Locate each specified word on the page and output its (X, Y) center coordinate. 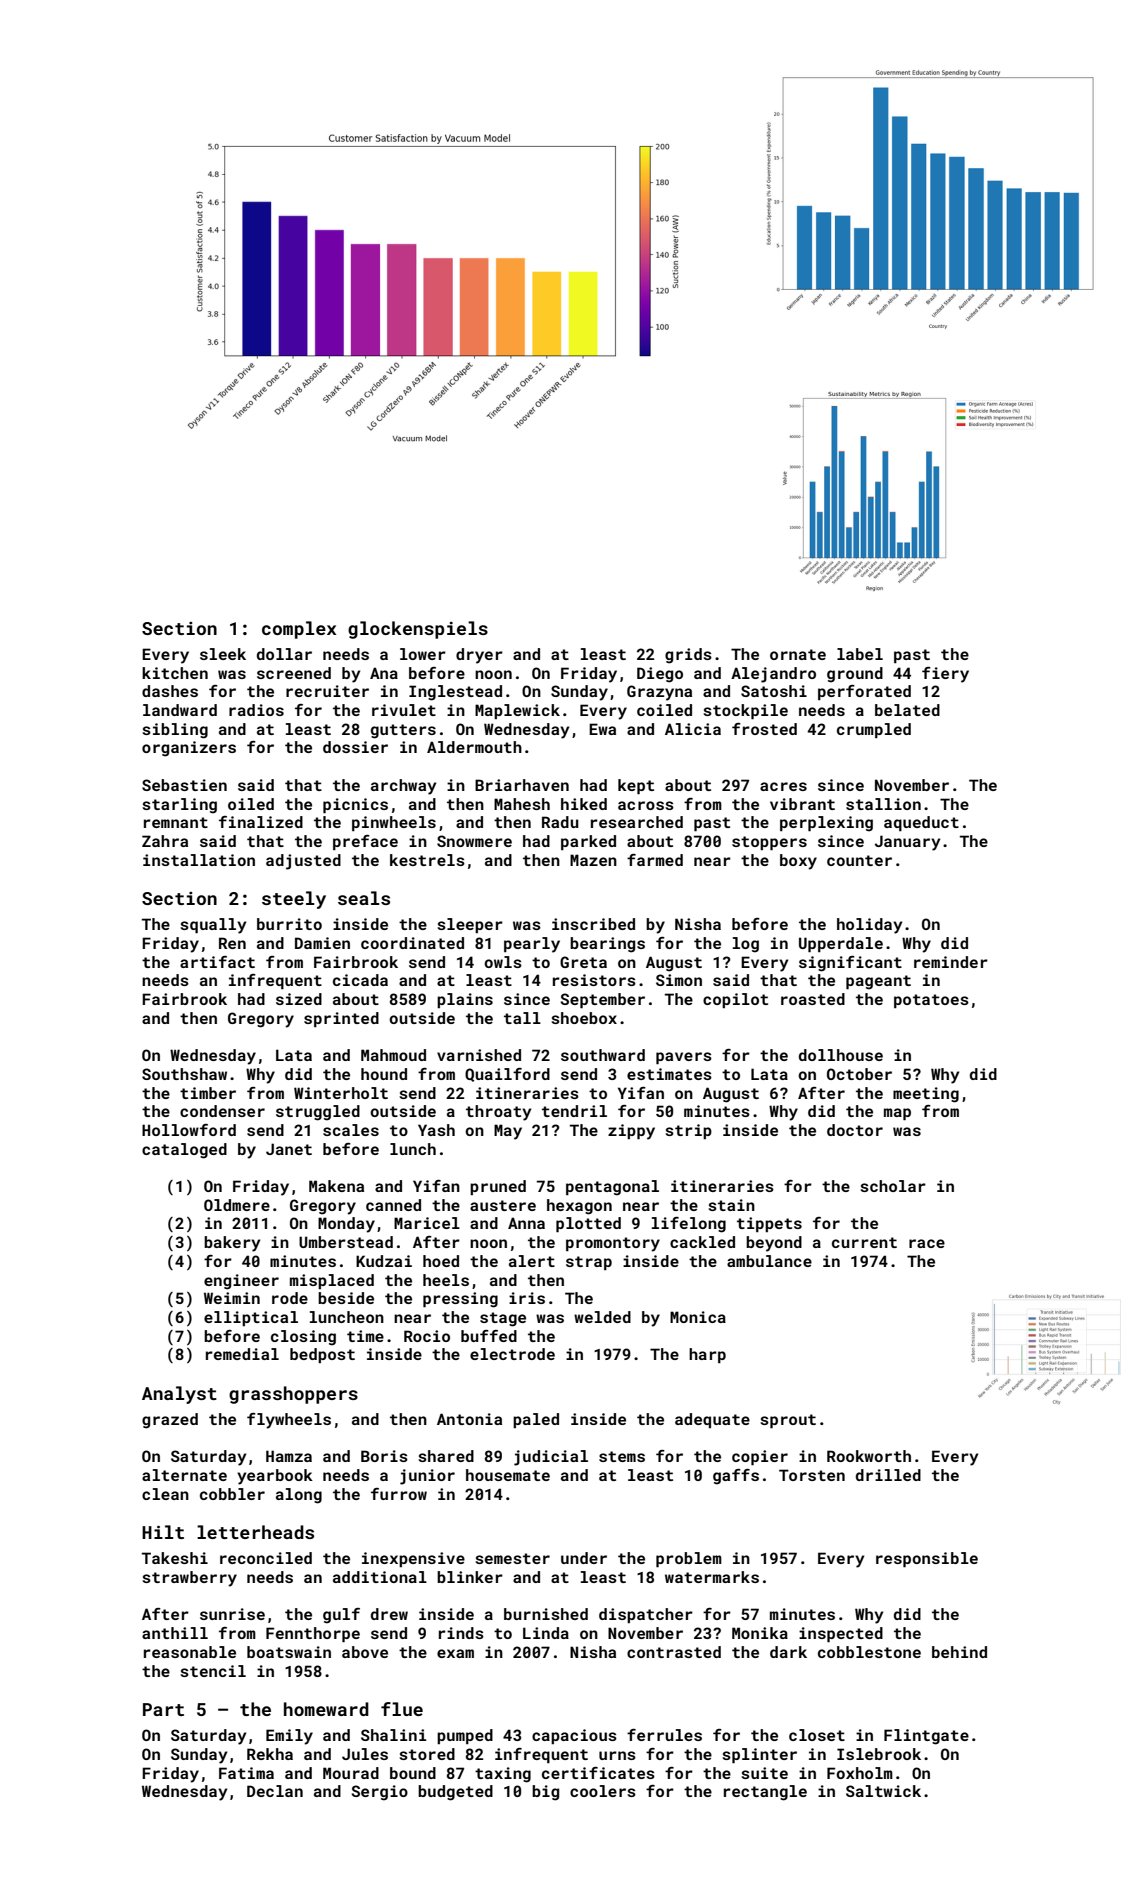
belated (907, 710)
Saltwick (883, 1791)
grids (688, 656)
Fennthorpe (313, 1634)
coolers (603, 1791)
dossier (355, 747)
